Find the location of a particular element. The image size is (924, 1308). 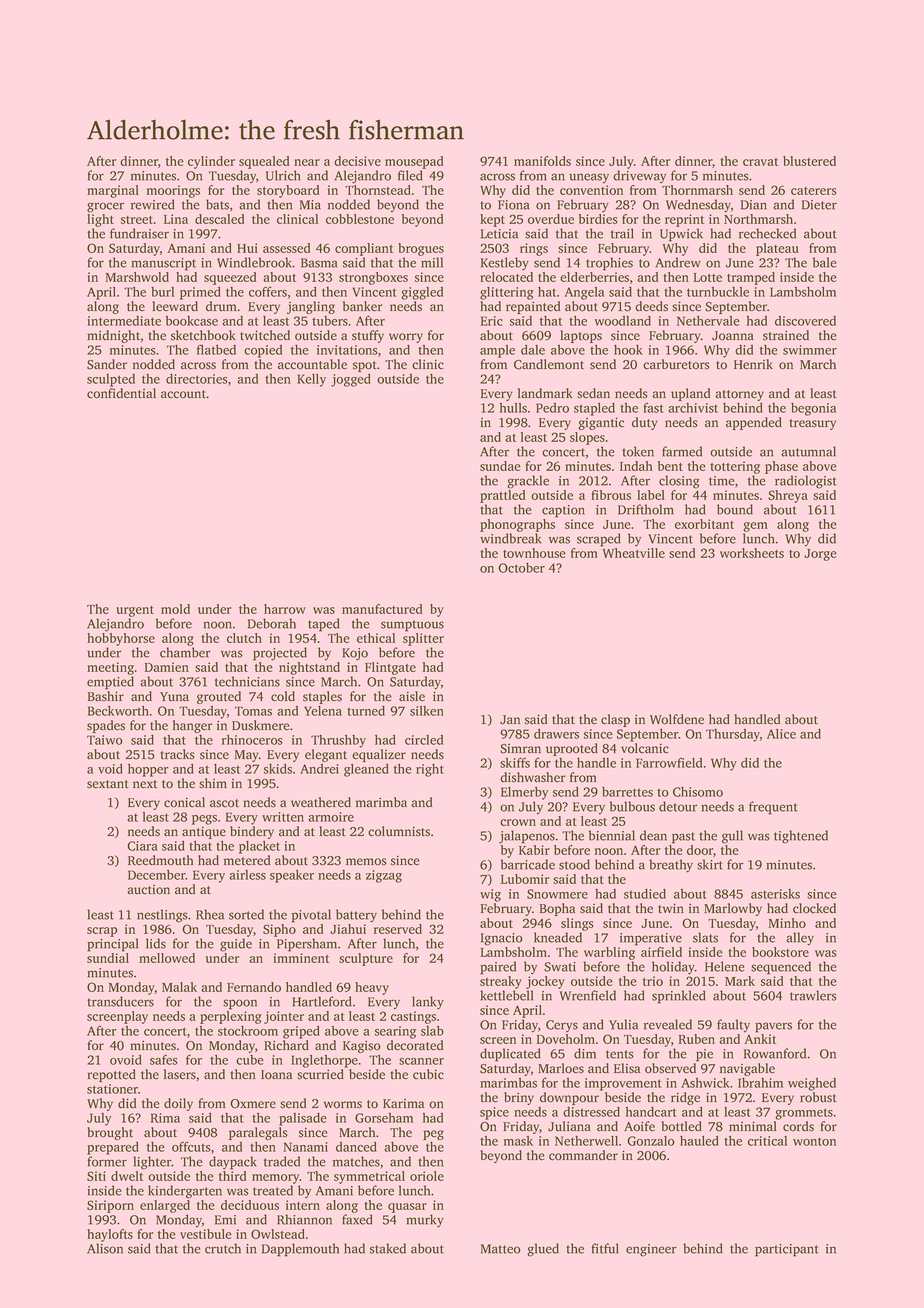

decisive is located at coordinates (357, 161).
